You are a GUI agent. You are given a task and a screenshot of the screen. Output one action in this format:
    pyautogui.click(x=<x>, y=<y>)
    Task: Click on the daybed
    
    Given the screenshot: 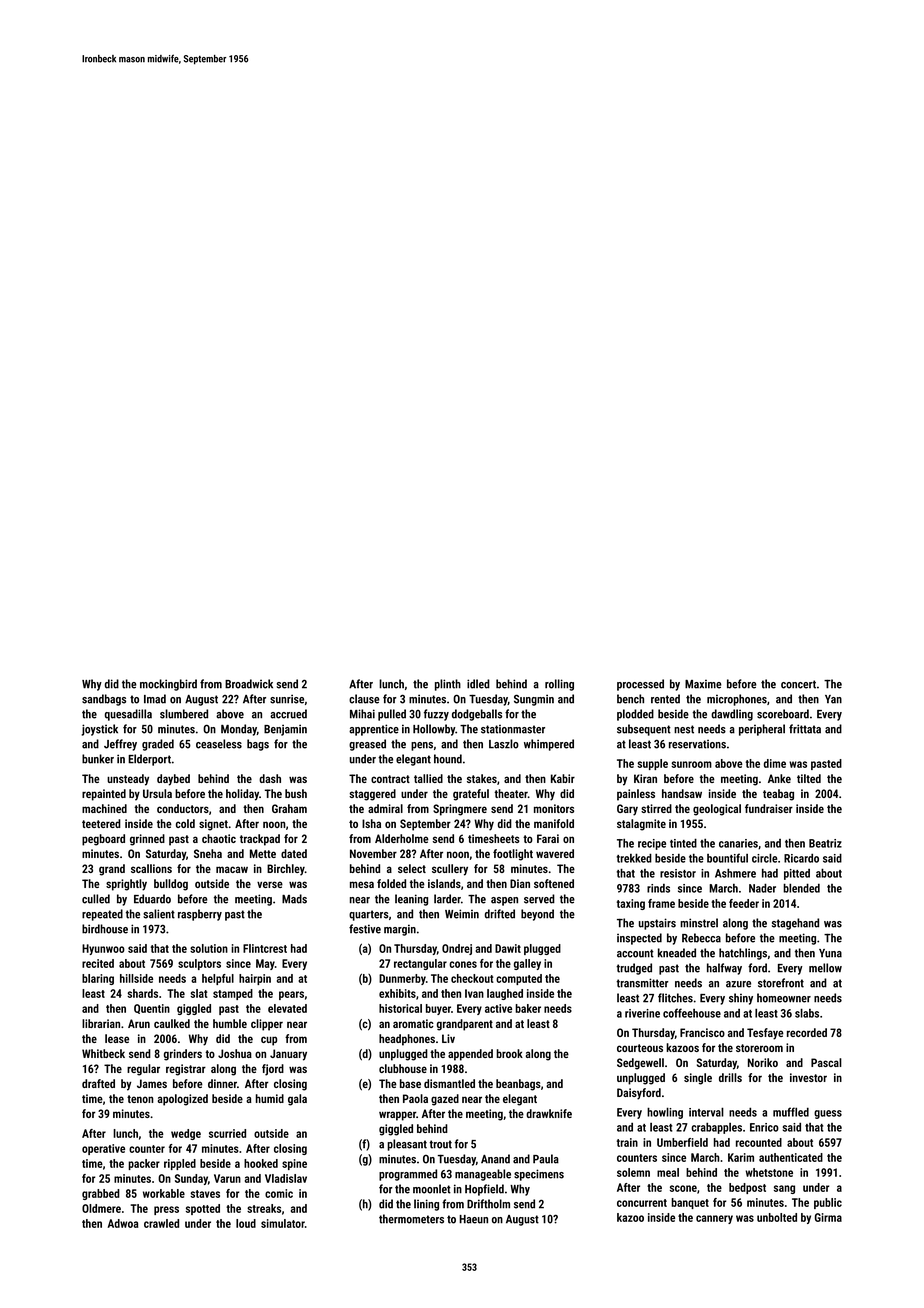 What is the action you would take?
    pyautogui.click(x=173, y=780)
